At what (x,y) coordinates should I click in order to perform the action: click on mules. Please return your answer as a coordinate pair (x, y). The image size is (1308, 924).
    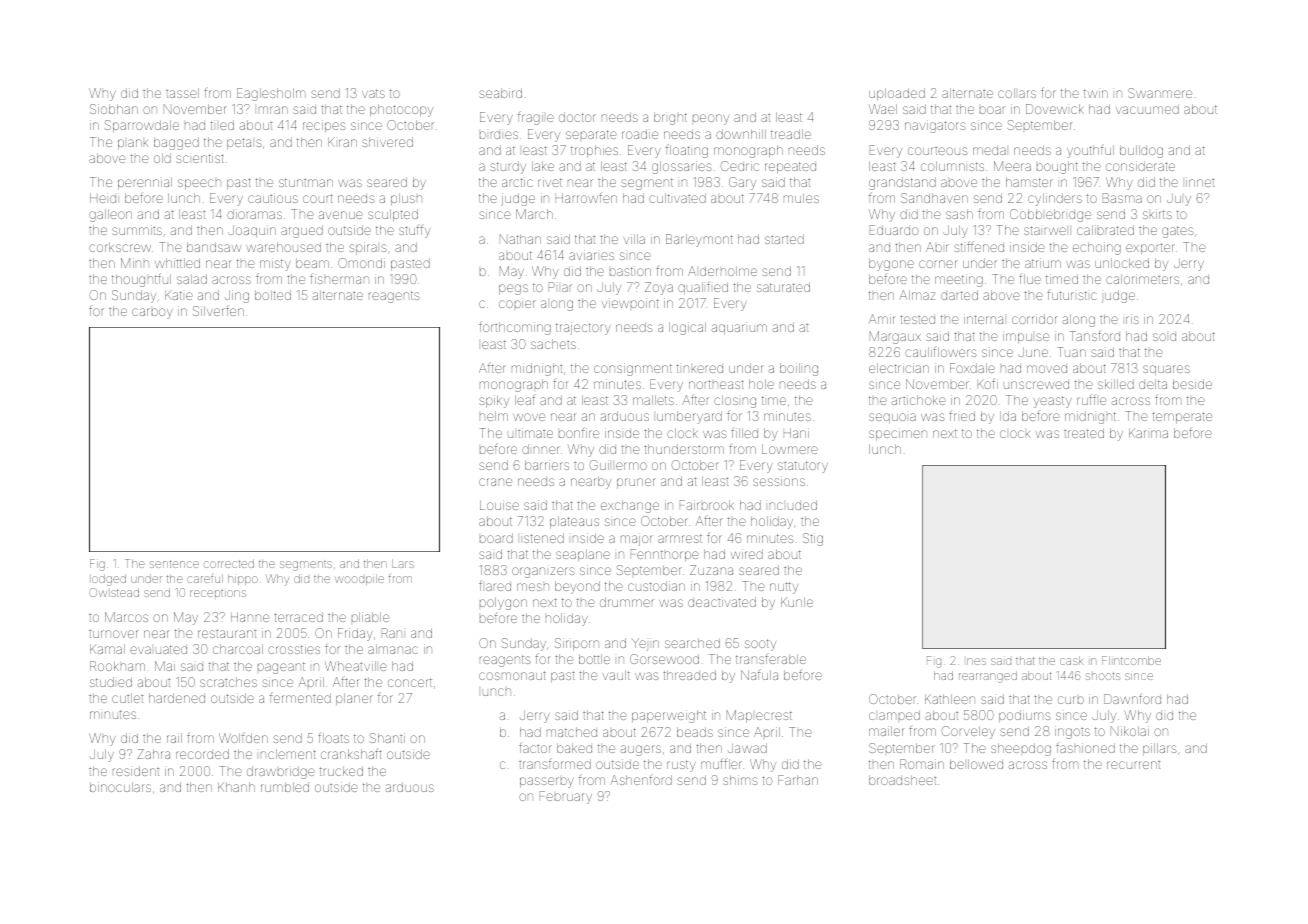
    Looking at the image, I should click on (801, 198).
